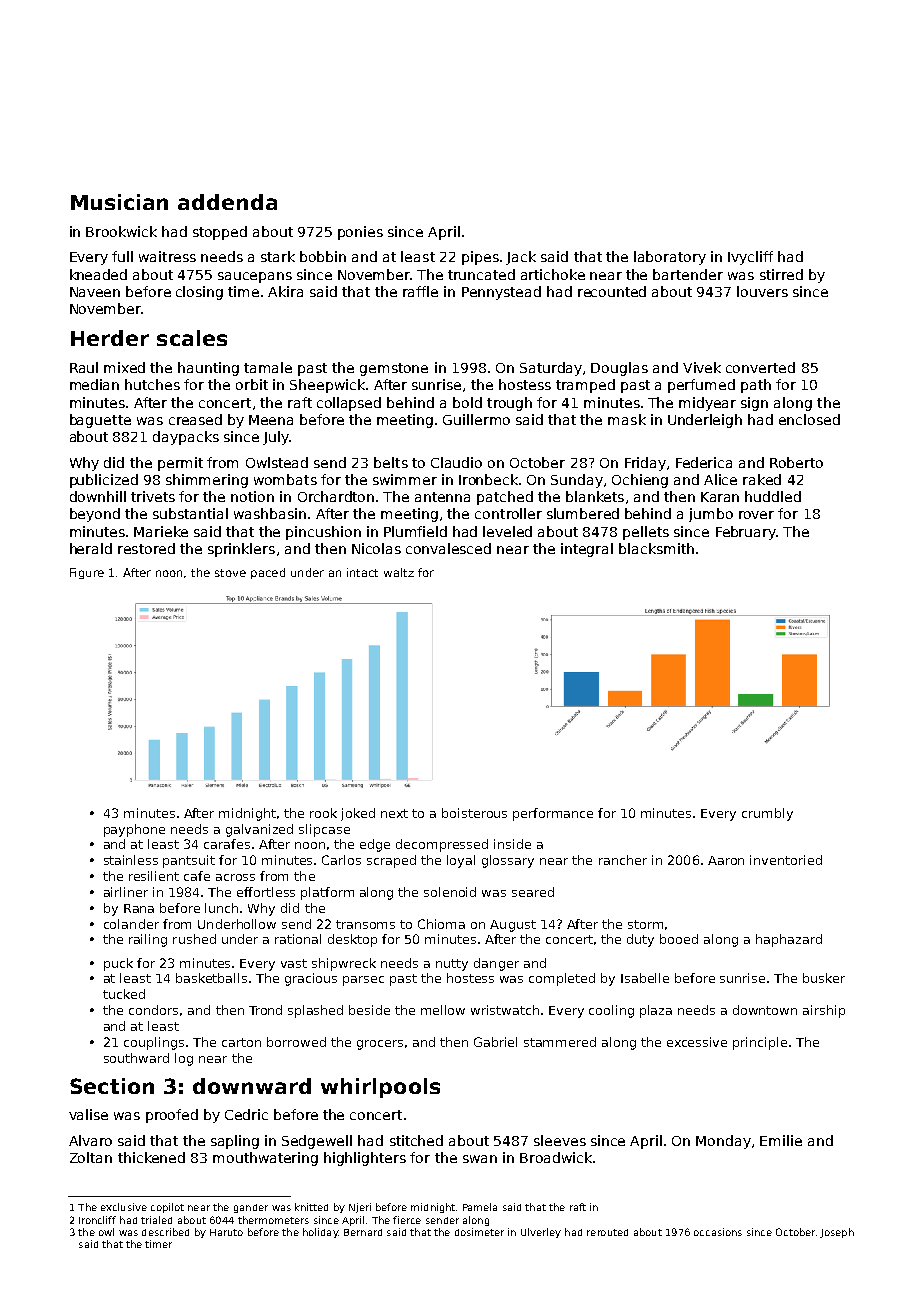  Describe the element at coordinates (227, 202) in the image. I see `addenda` at that location.
